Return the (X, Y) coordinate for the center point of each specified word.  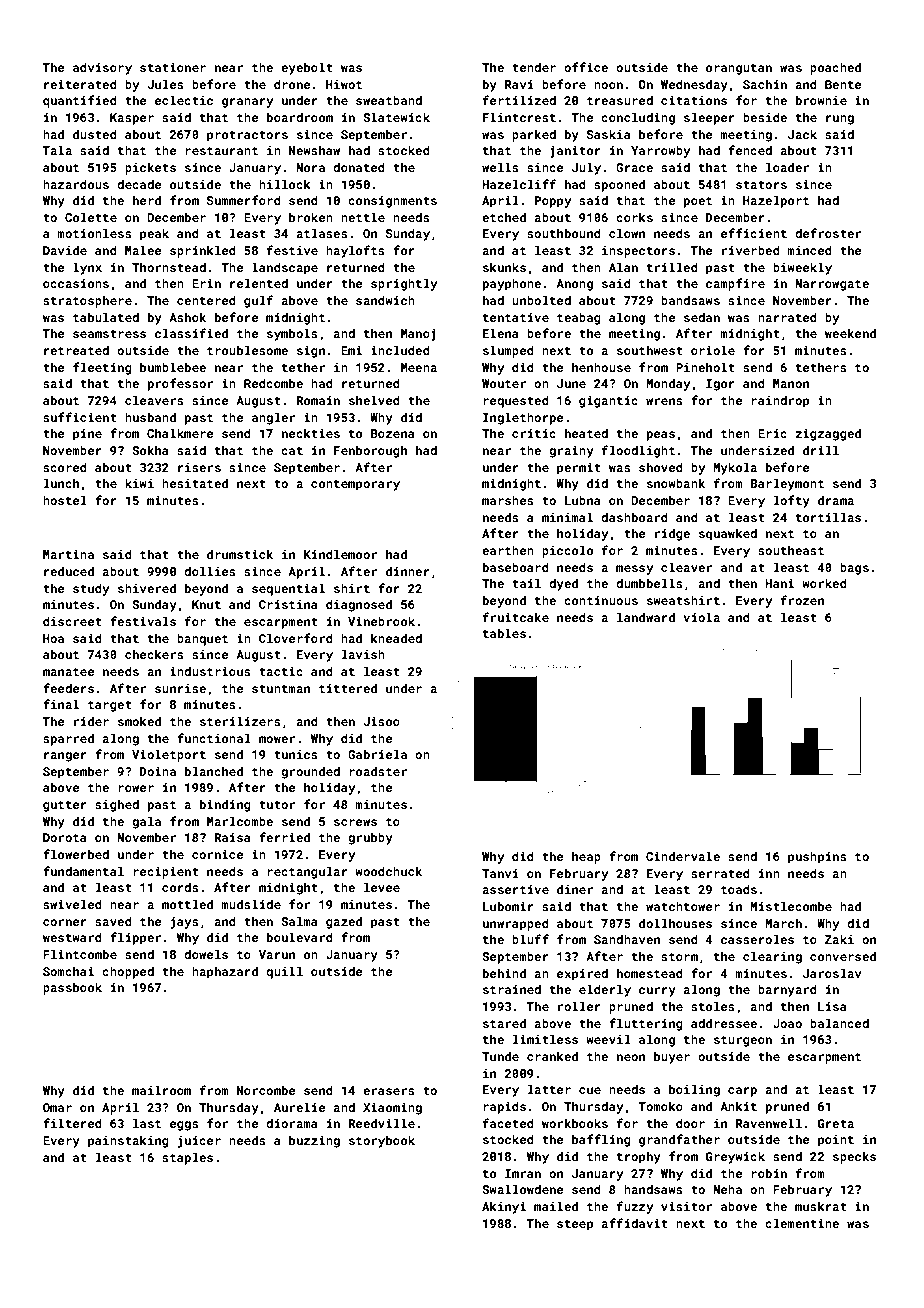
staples (187, 1158)
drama (836, 500)
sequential (288, 589)
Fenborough (370, 451)
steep (575, 1225)
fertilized (519, 100)
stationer (173, 67)
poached (835, 68)
